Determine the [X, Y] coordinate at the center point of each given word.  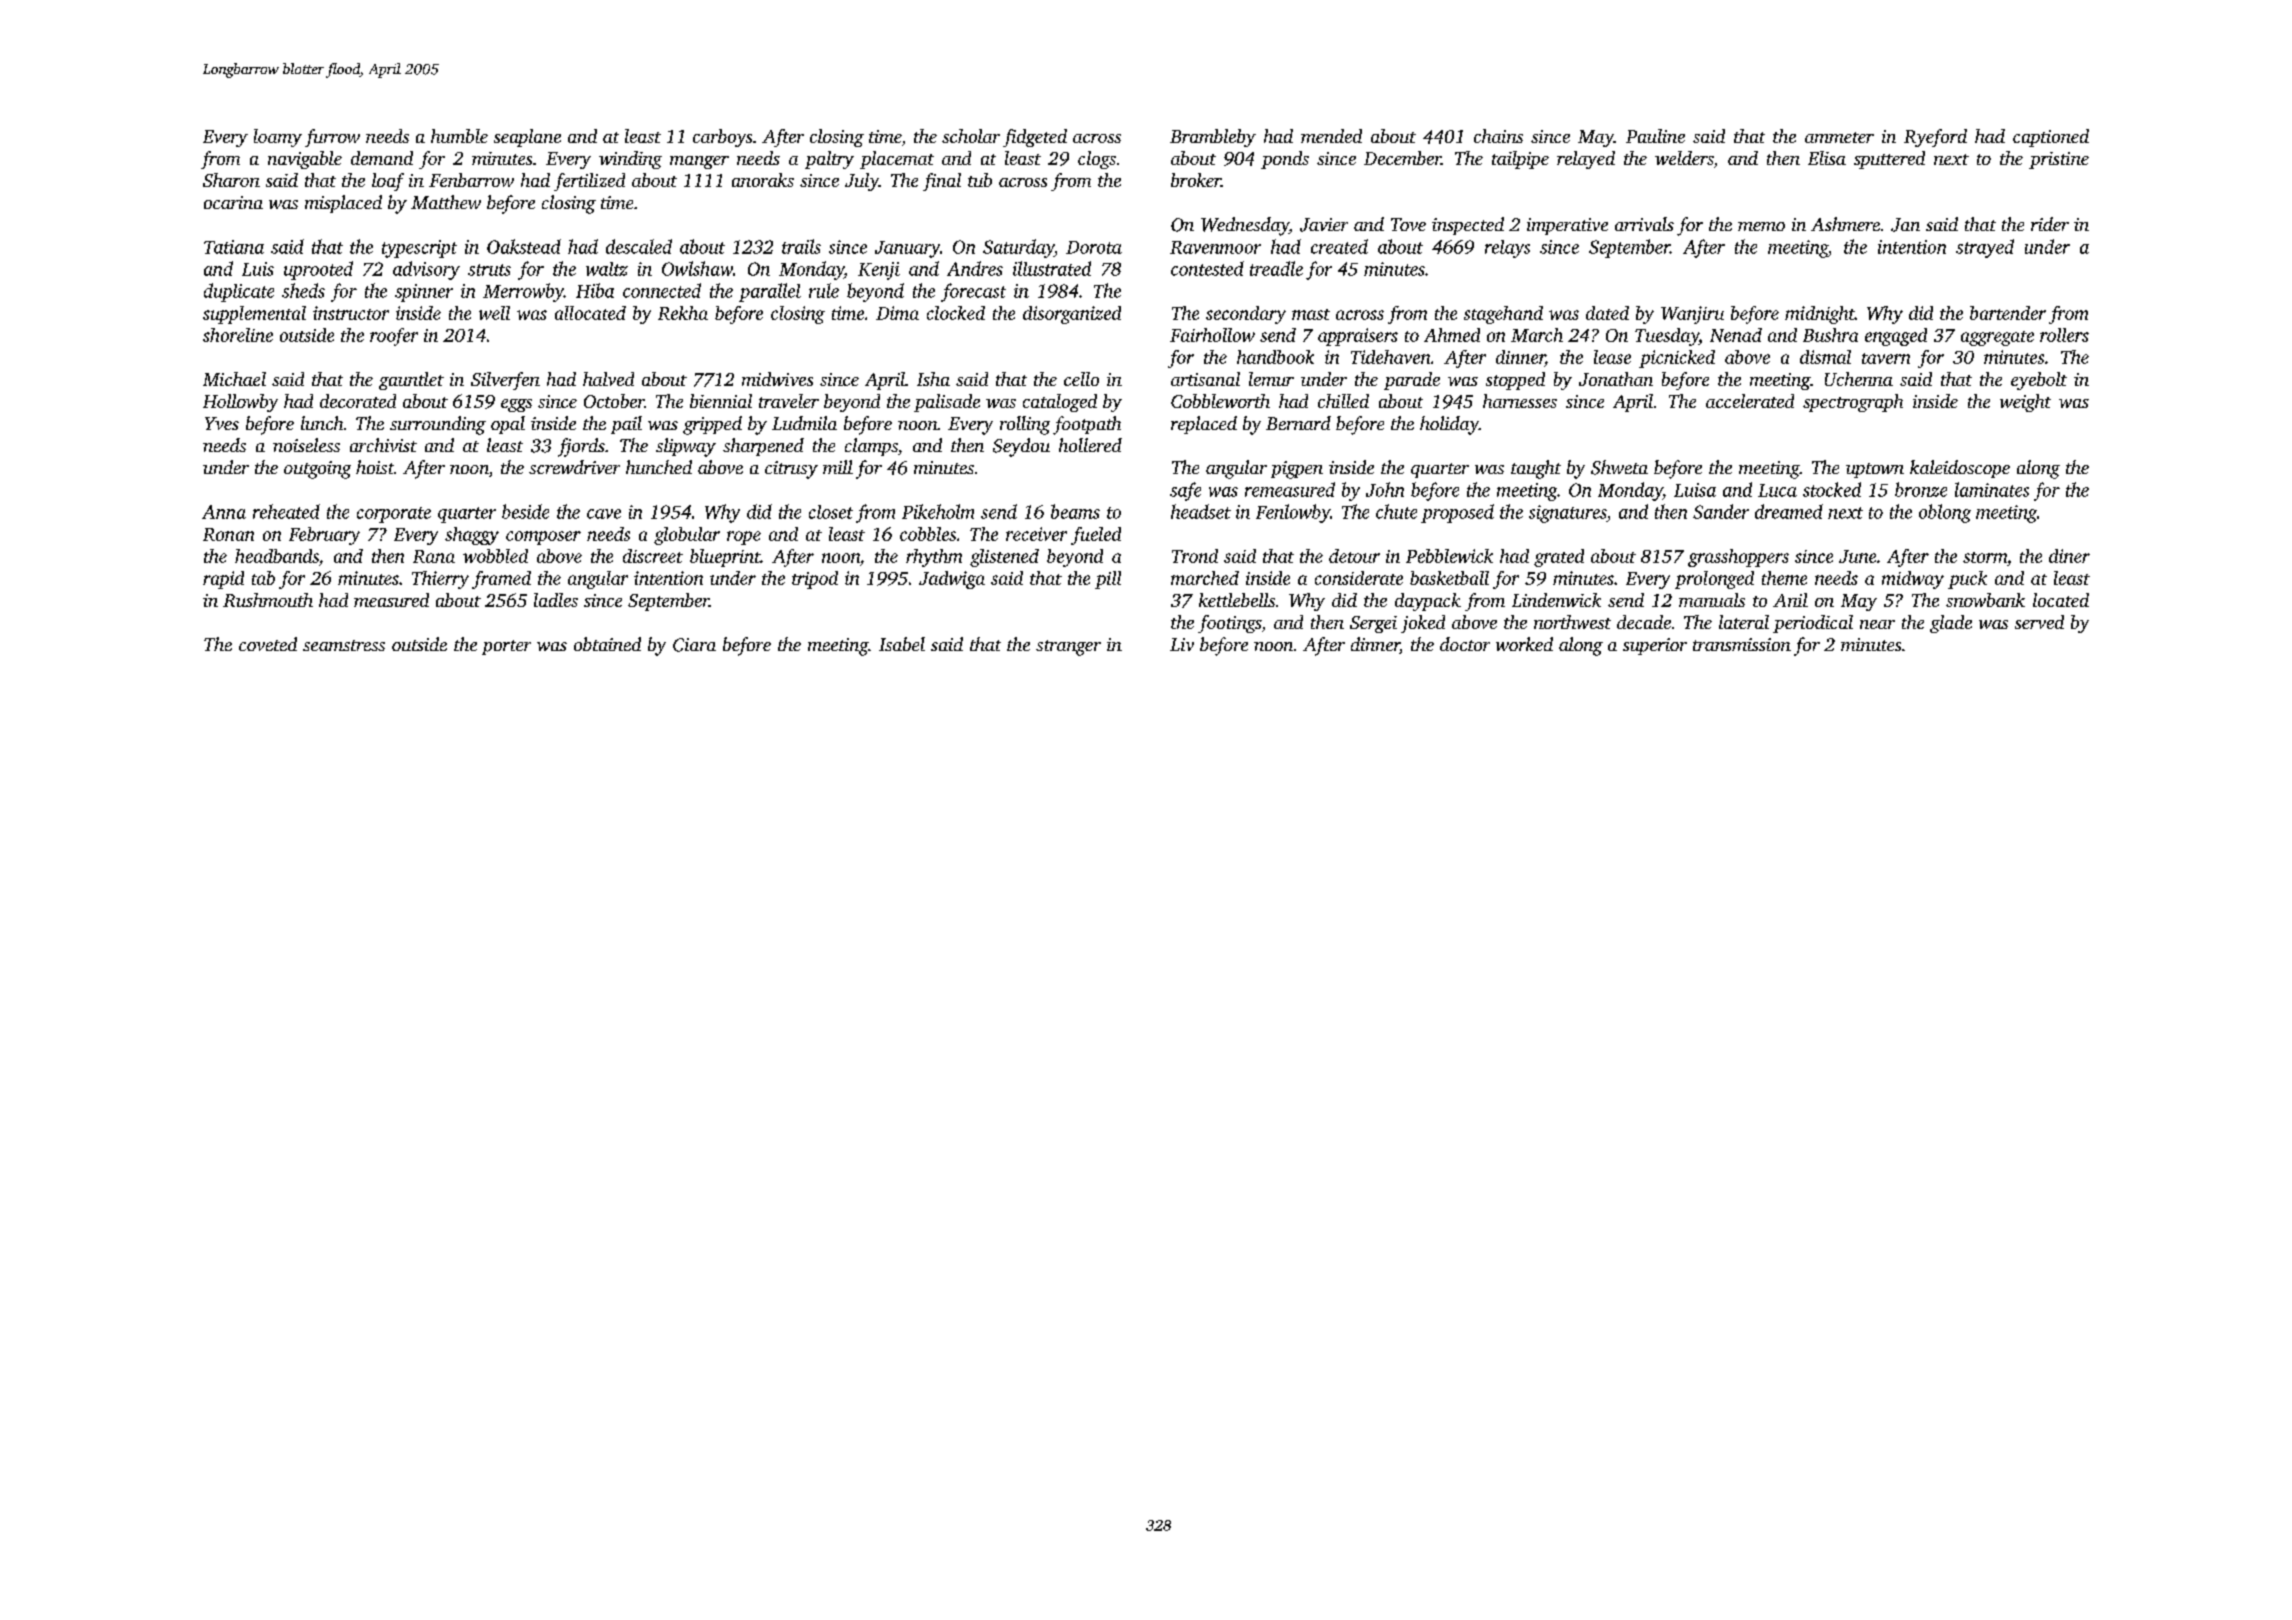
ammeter [1839, 137]
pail [626, 425]
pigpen [1297, 470]
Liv [1182, 644]
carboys [722, 138]
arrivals [1644, 224]
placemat [897, 160]
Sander [1721, 511]
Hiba [595, 290]
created [1339, 246]
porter [506, 647]
